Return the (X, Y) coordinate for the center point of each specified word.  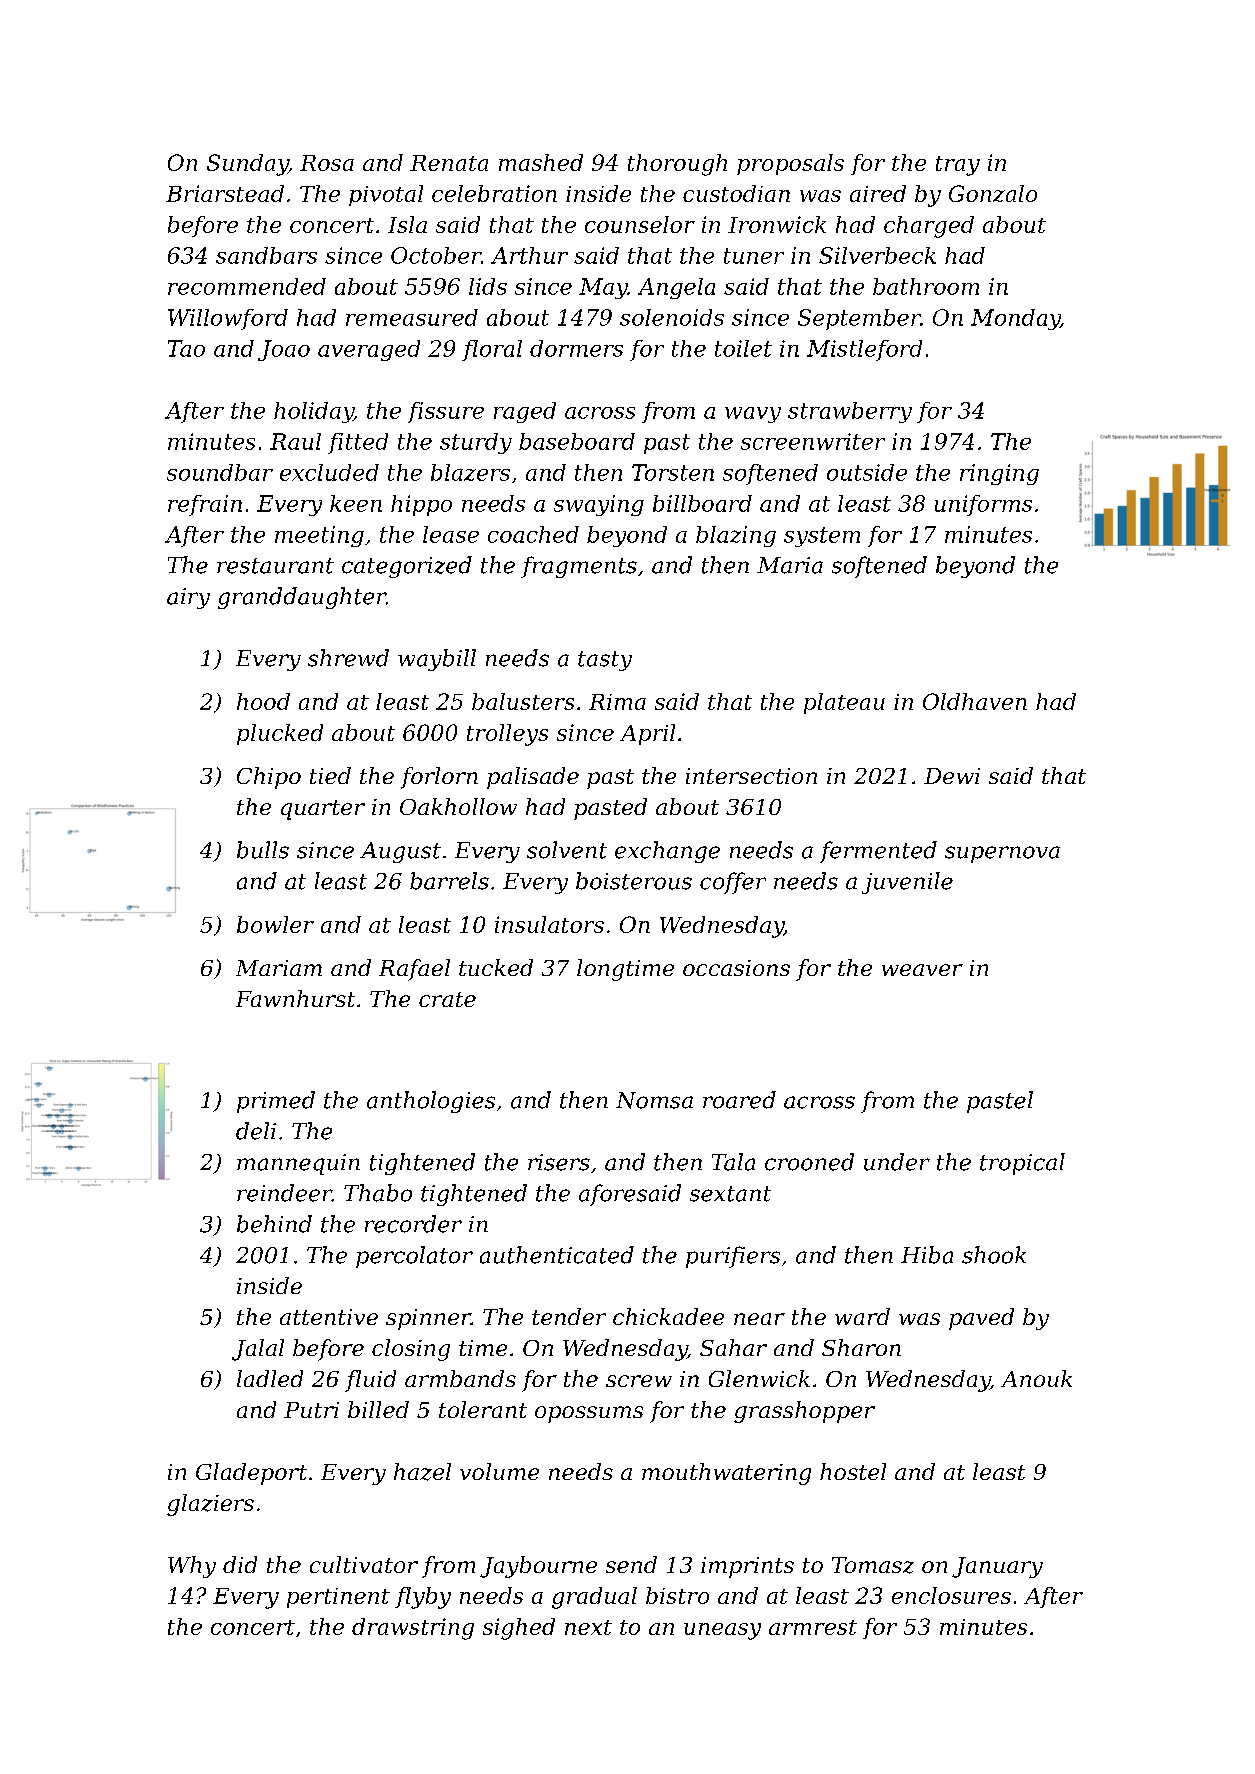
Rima (617, 702)
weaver (922, 970)
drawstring (413, 1629)
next (588, 1627)
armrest (813, 1627)
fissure (446, 412)
